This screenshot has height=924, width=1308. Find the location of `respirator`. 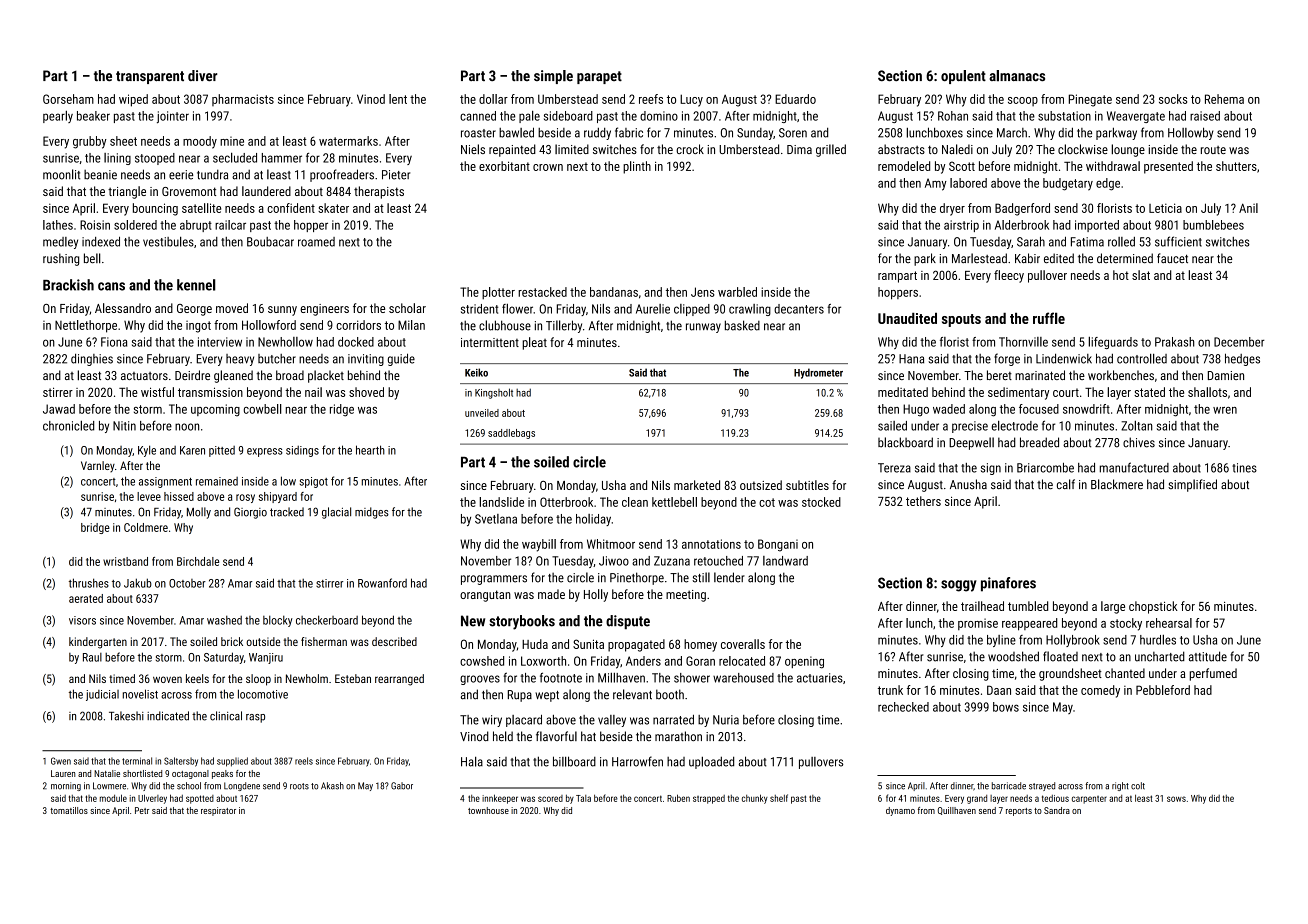

respirator is located at coordinates (218, 811).
